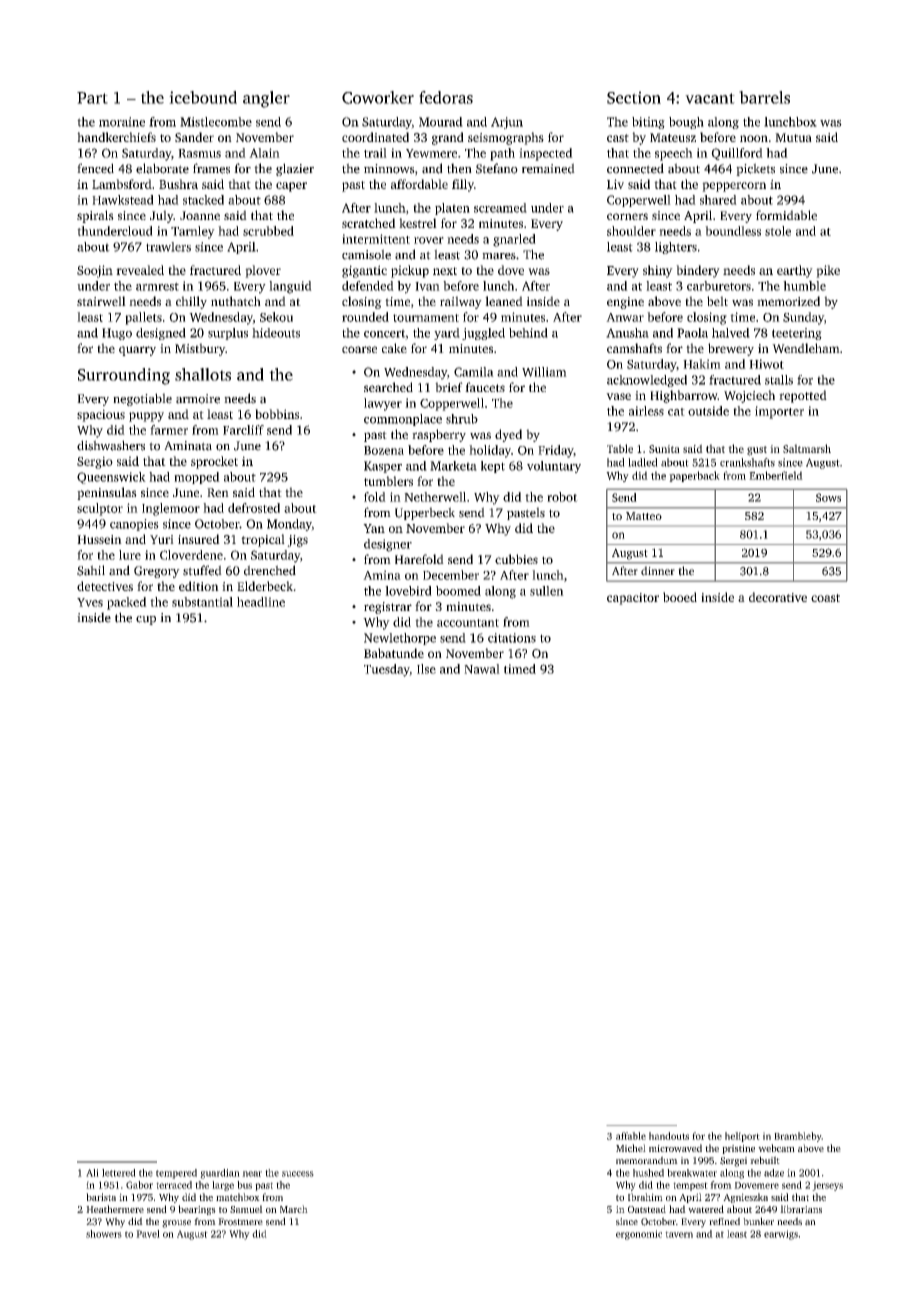 The height and width of the image is (1308, 924). Describe the element at coordinates (146, 620) in the image. I see `cup` at that location.
